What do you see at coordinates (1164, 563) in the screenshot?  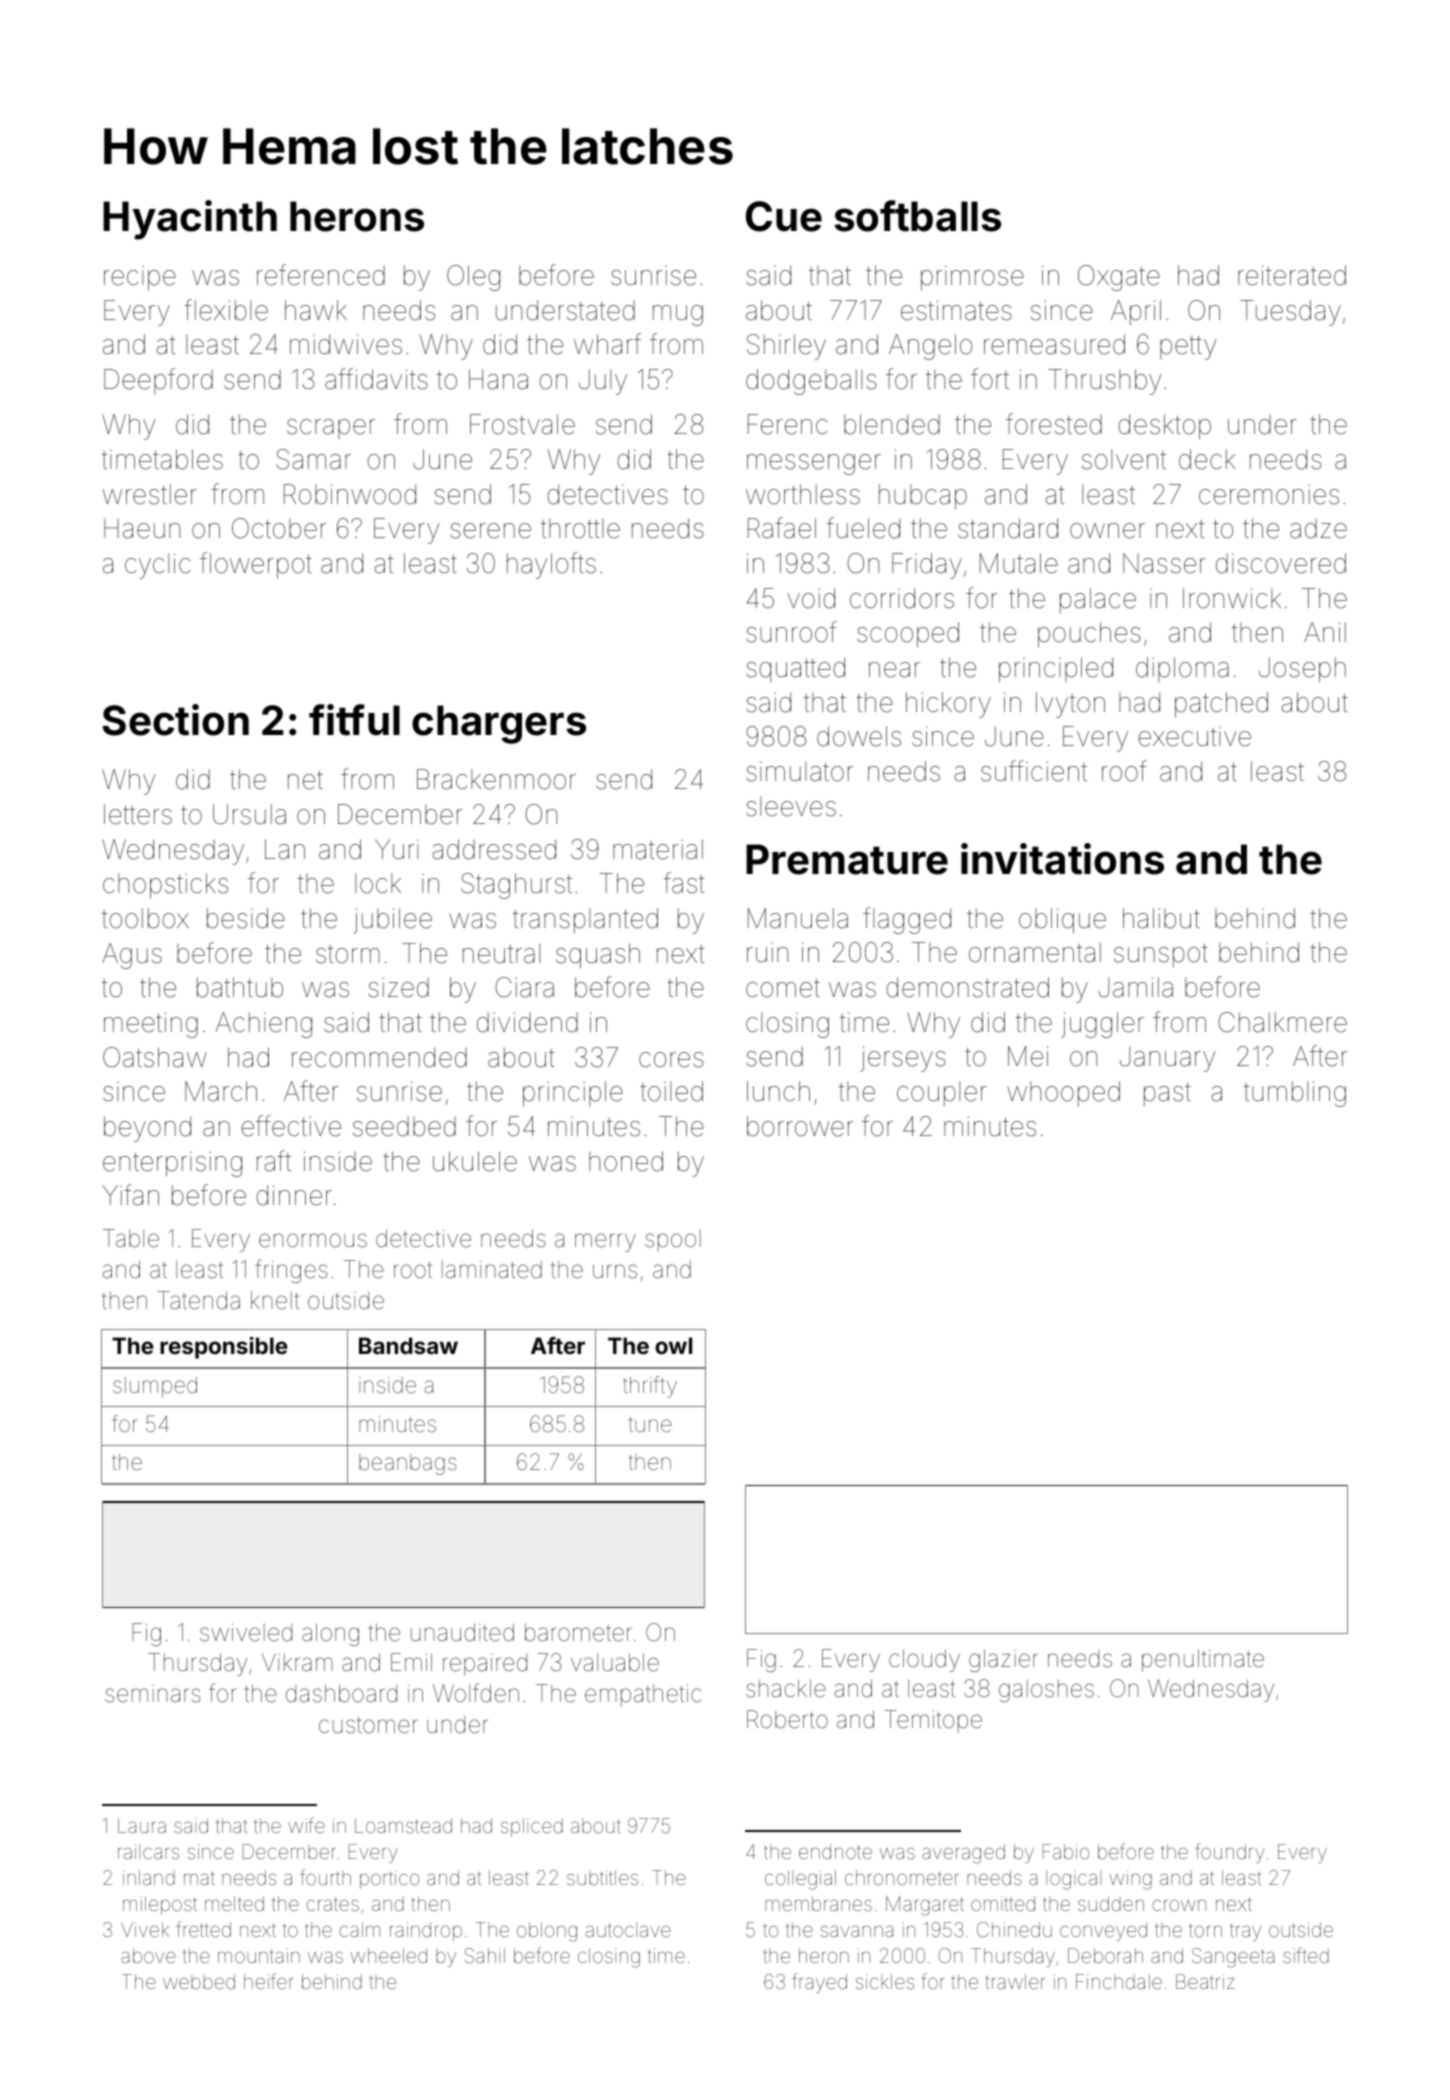 I see `Nasser` at bounding box center [1164, 563].
